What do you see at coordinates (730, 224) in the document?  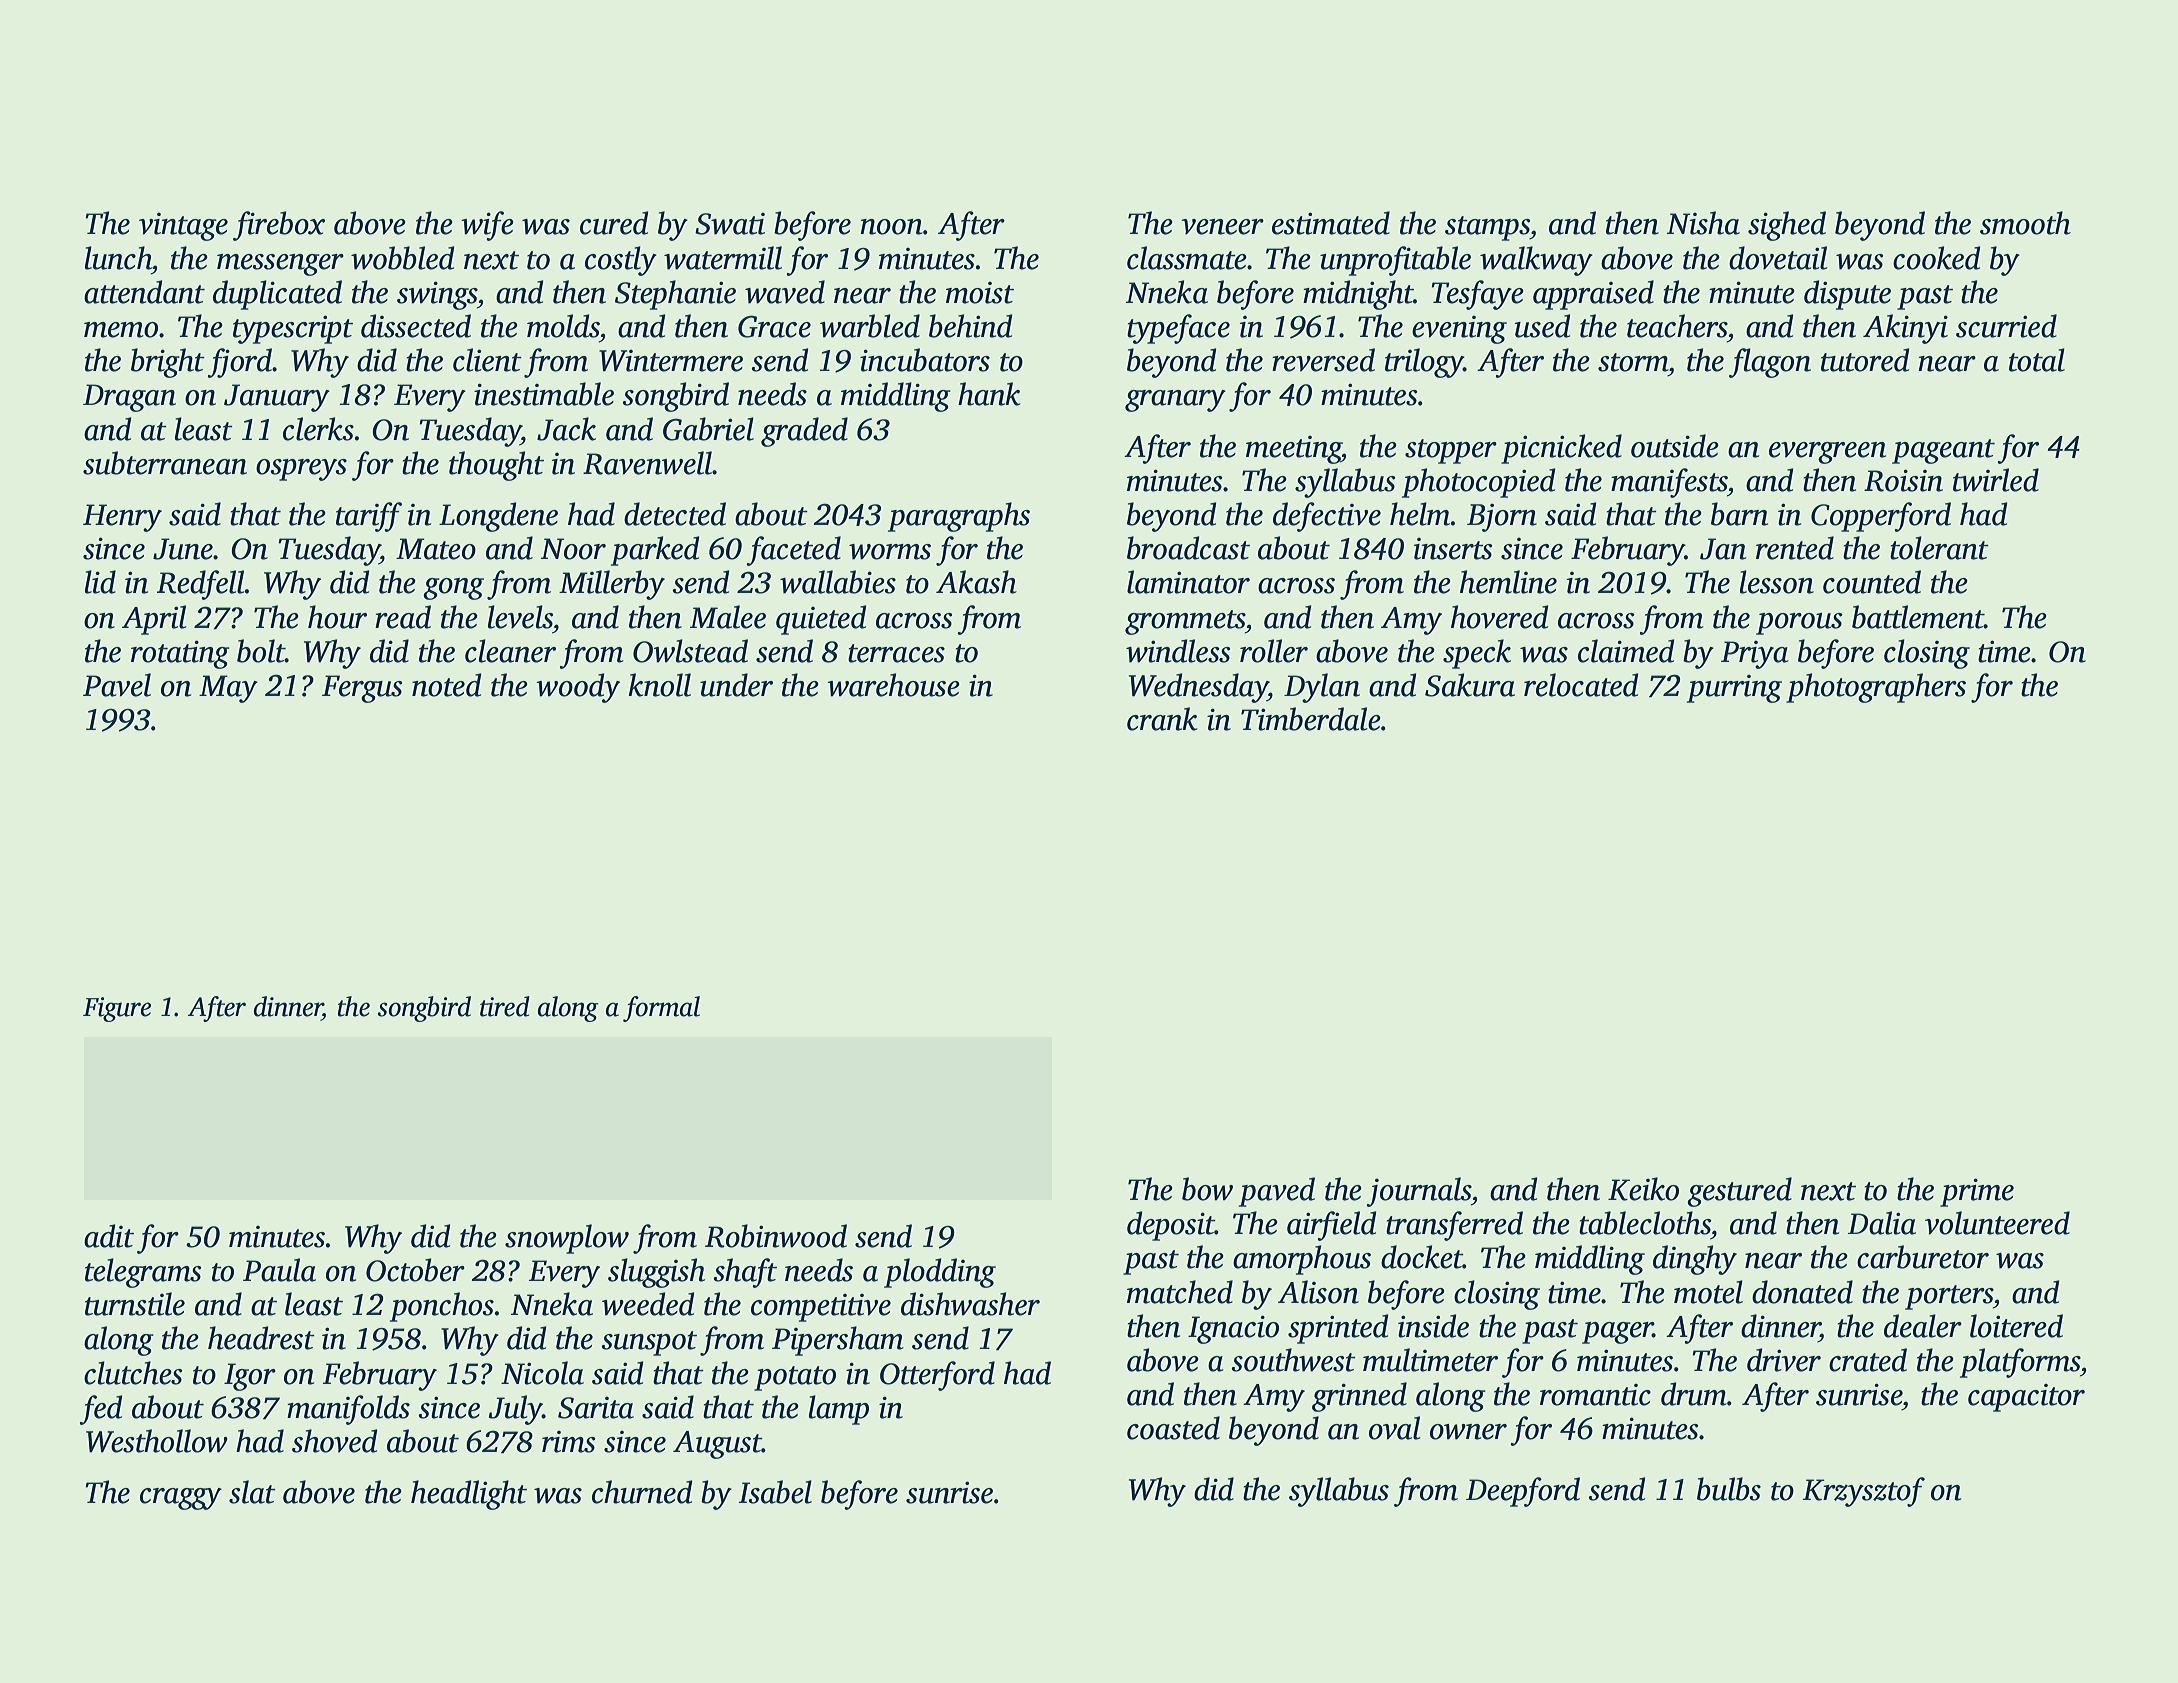 I see `Swati` at bounding box center [730, 224].
